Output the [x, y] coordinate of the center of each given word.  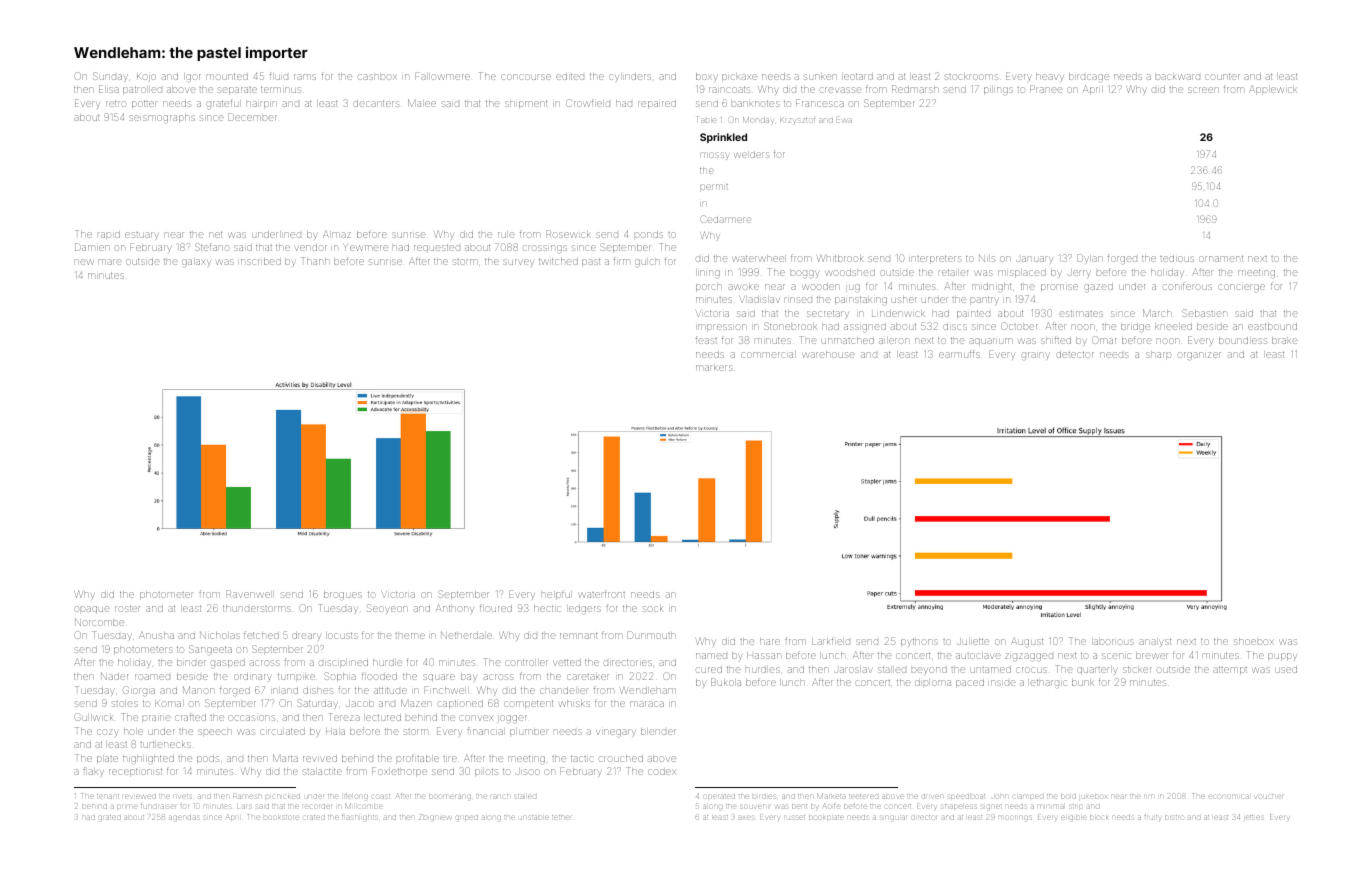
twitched [558, 261]
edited [570, 76]
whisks [575, 704]
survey [518, 263]
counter [1222, 76]
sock [653, 609]
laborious [1113, 642]
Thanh [315, 261]
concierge [1242, 288]
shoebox [1254, 642]
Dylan [1090, 258]
